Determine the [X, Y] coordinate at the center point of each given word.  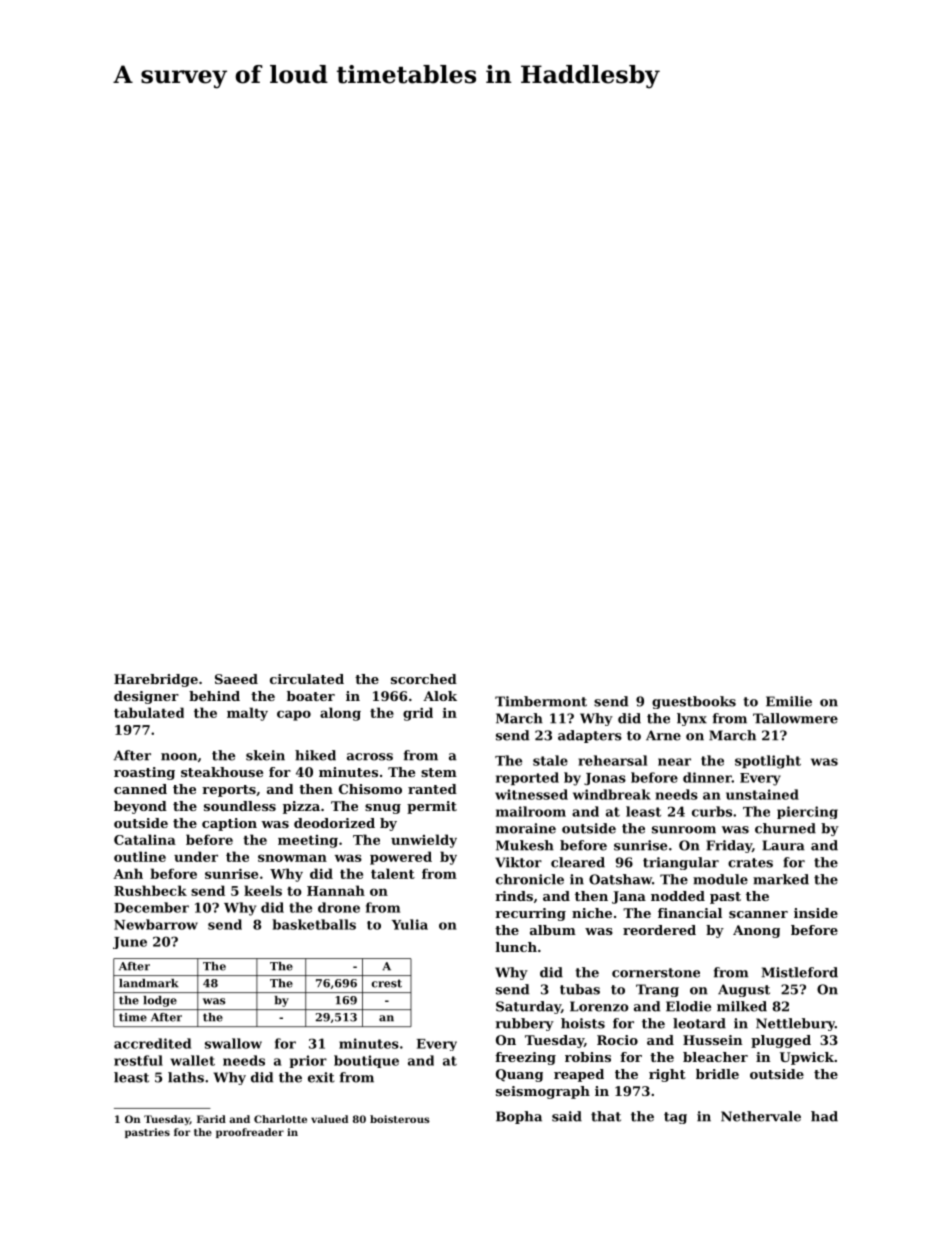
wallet [193, 1060]
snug [383, 809]
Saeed [236, 679]
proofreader [250, 1133]
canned [140, 789]
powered [401, 858]
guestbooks [694, 702]
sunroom [684, 830]
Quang [519, 1075]
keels [263, 890]
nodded [678, 896]
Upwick [807, 1058]
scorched [424, 679]
